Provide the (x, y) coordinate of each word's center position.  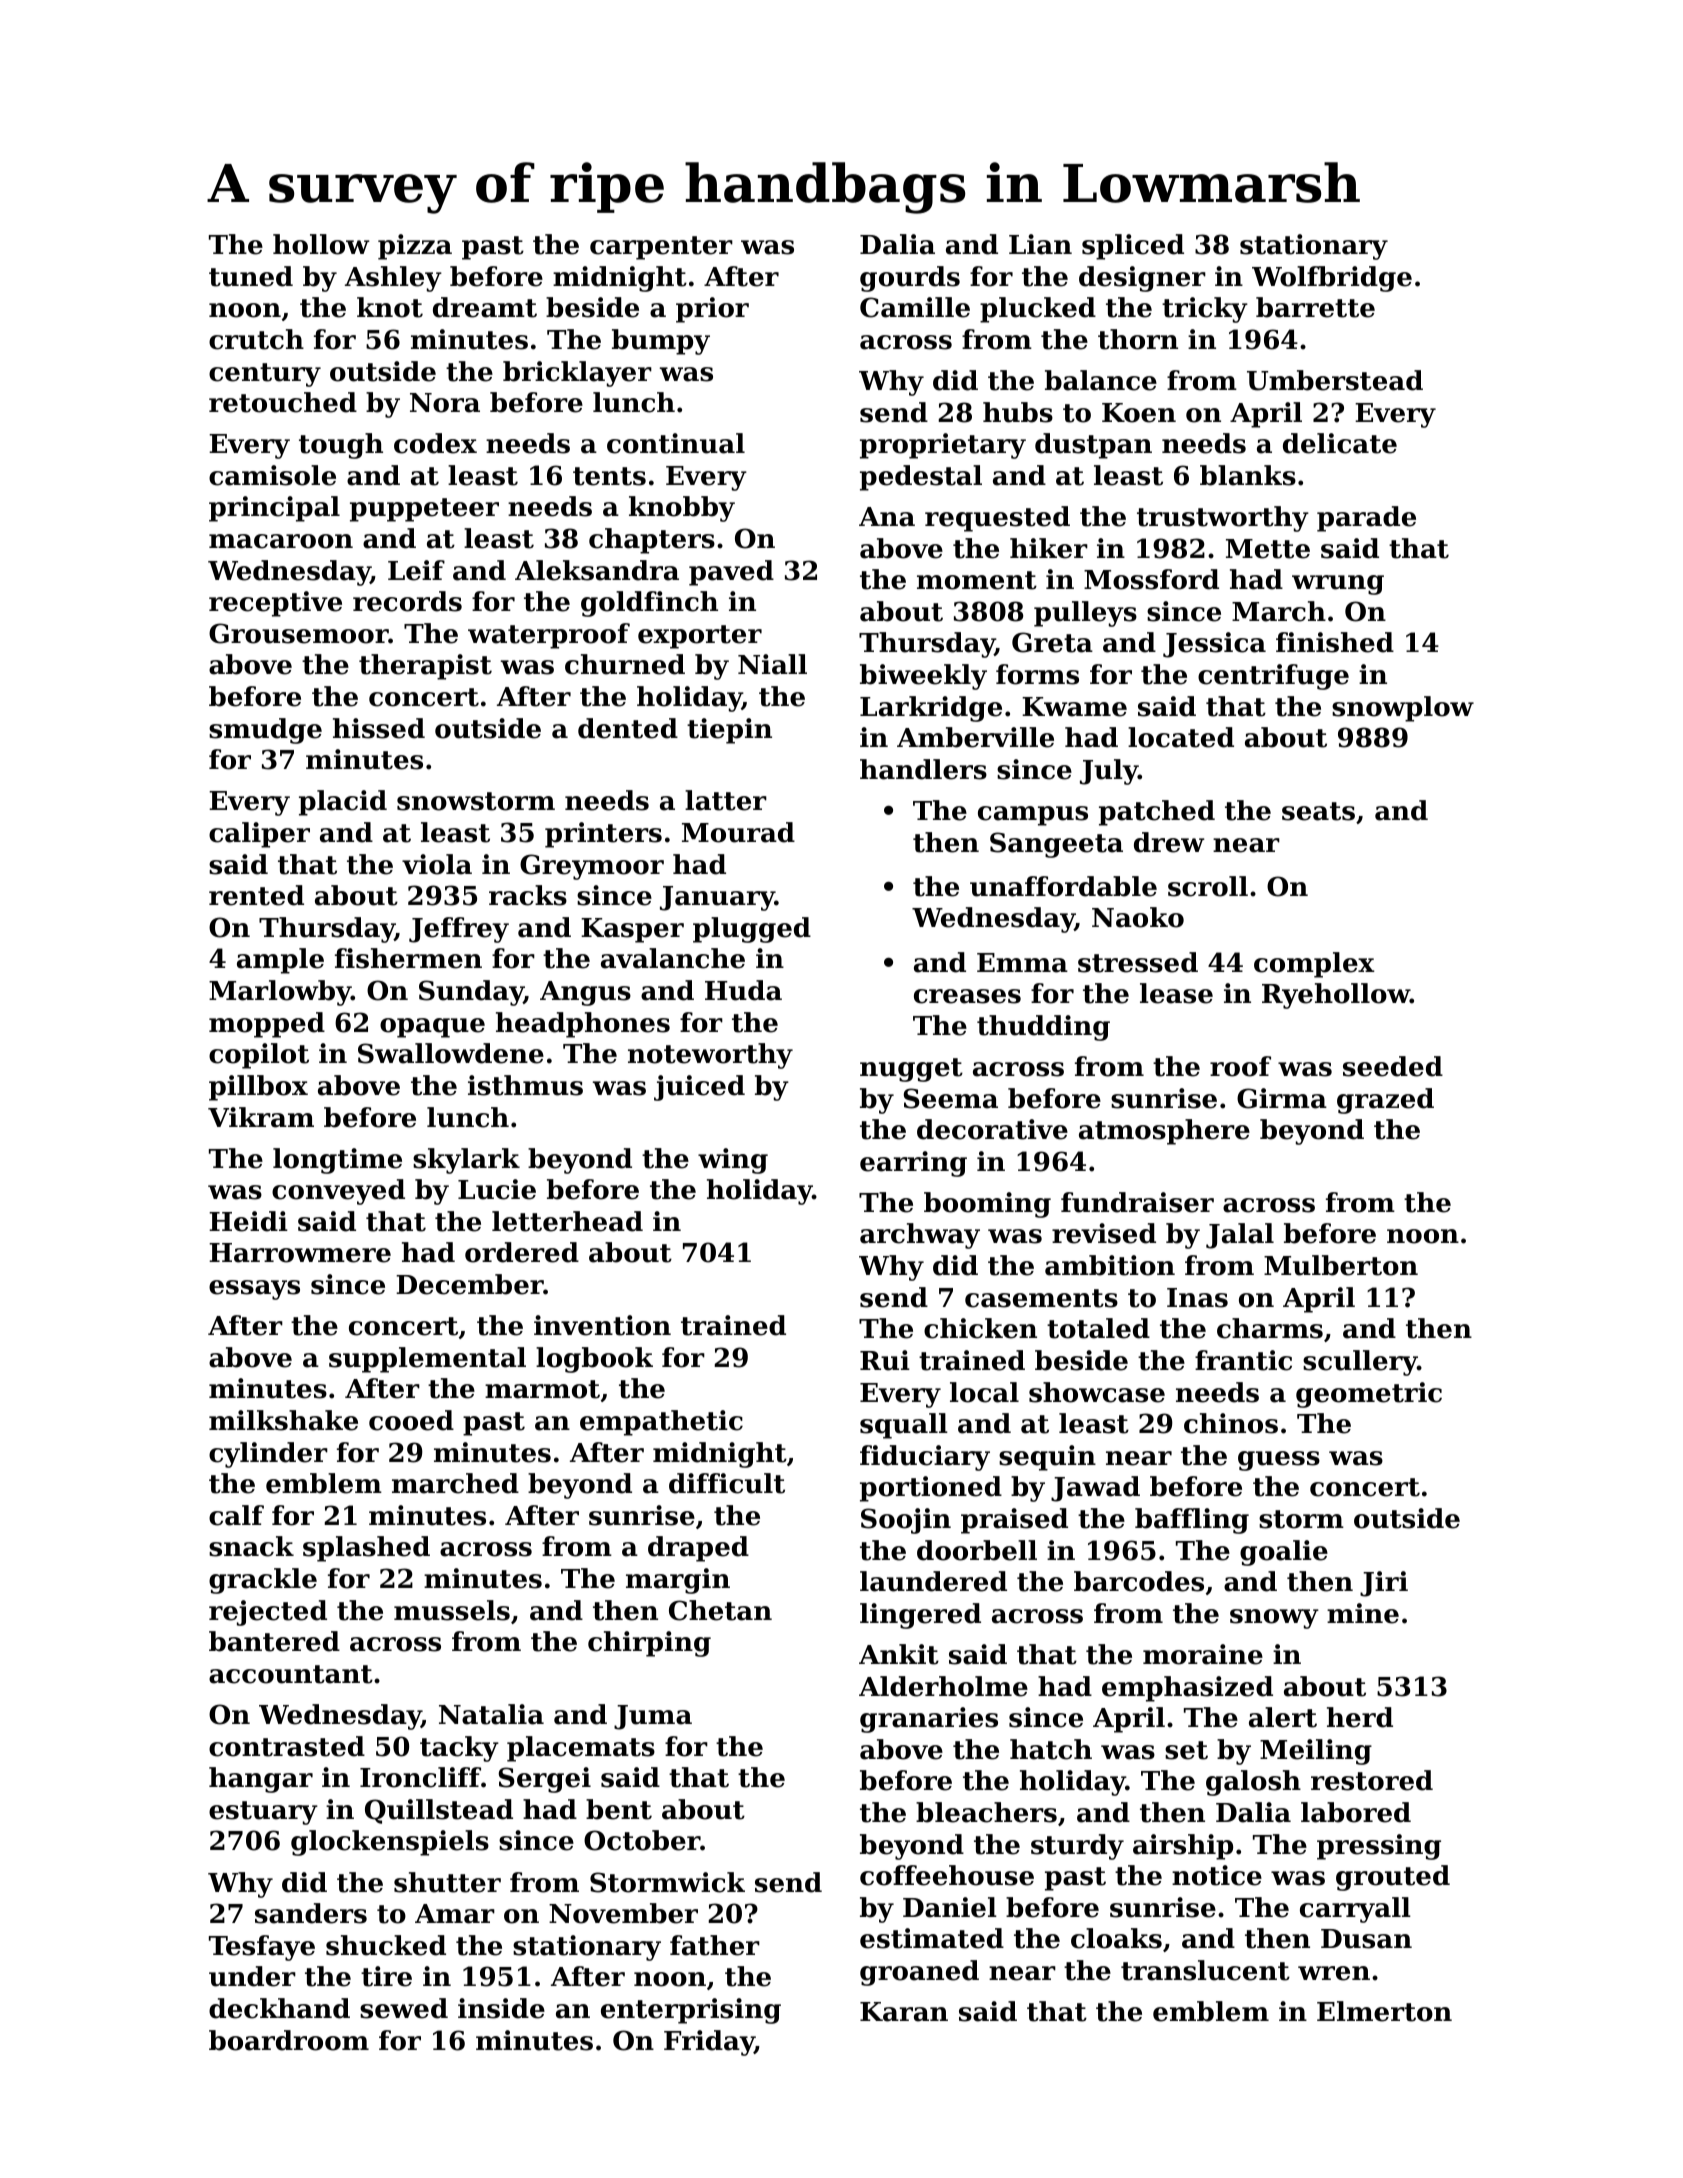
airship (1183, 1847)
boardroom (289, 2040)
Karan (904, 2012)
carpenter (661, 248)
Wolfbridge (1332, 279)
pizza (415, 247)
